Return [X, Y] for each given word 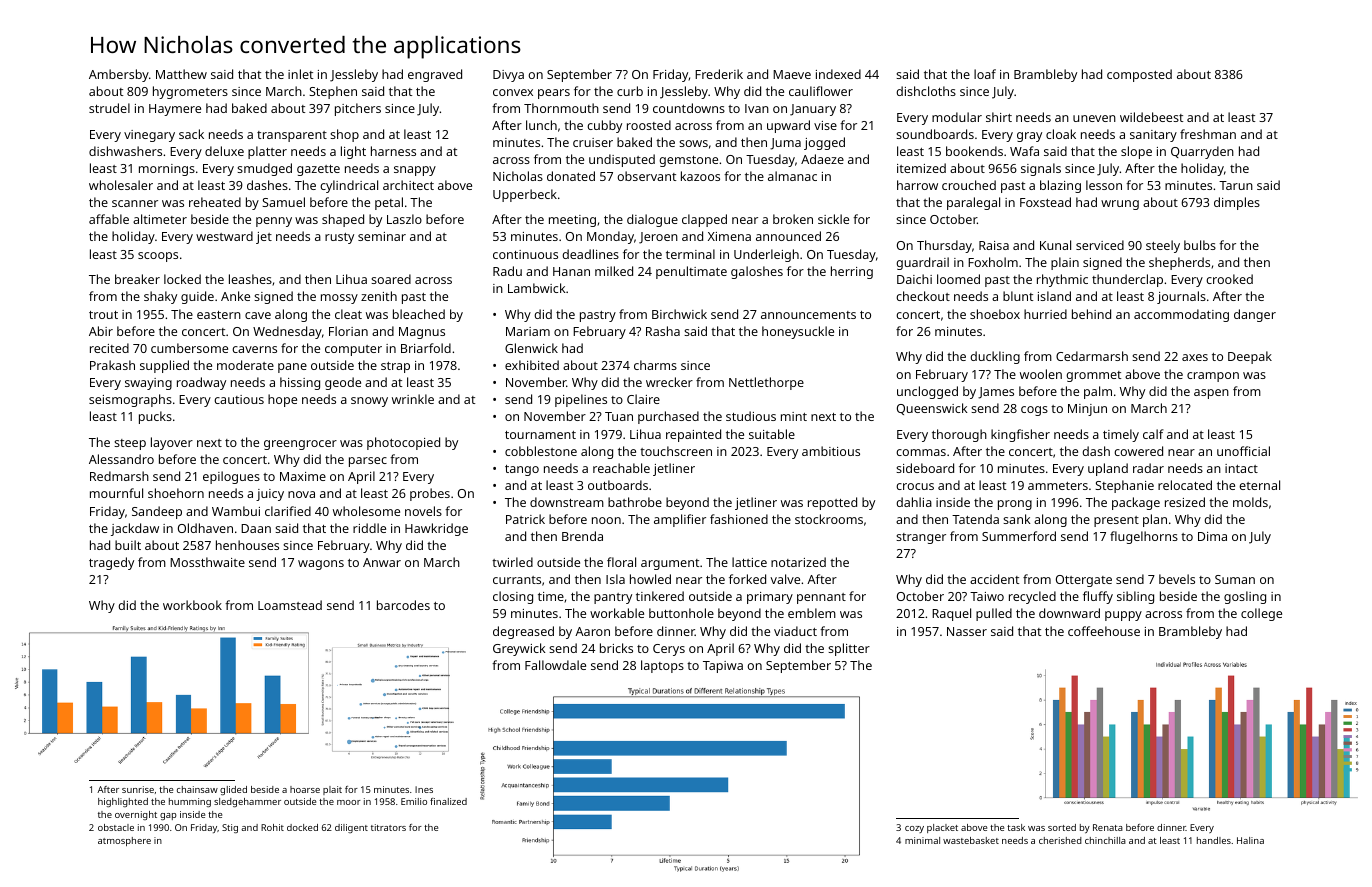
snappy [415, 171]
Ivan [757, 108]
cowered [1138, 451]
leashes [250, 279]
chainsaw [197, 789]
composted [1139, 75]
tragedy [111, 563]
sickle [833, 219]
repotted [832, 503]
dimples [1237, 203]
